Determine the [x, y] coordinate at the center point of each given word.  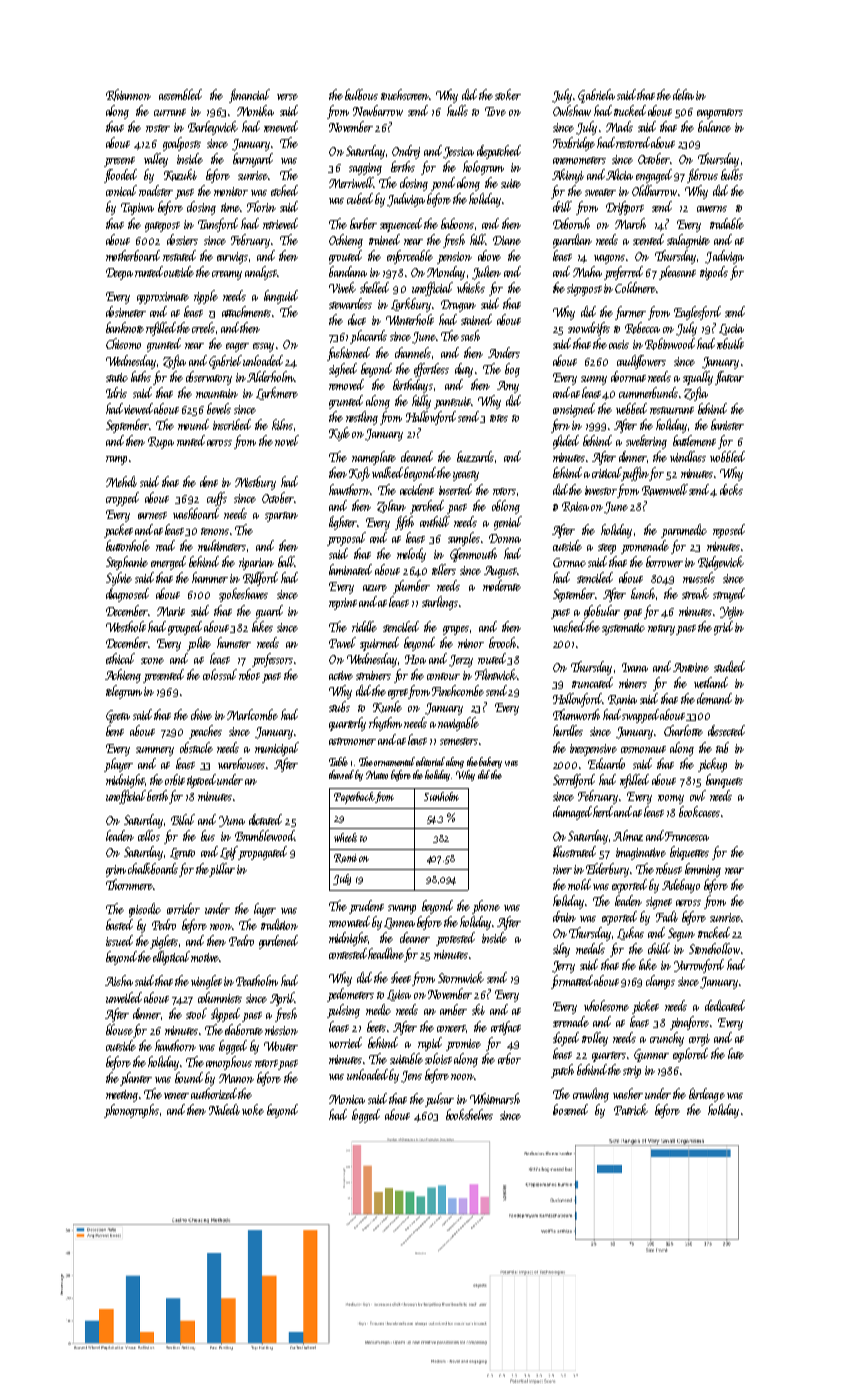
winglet [206, 982]
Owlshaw [572, 110]
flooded [120, 176]
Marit [171, 611]
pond [443, 184]
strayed [729, 595]
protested [455, 939]
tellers [444, 569]
